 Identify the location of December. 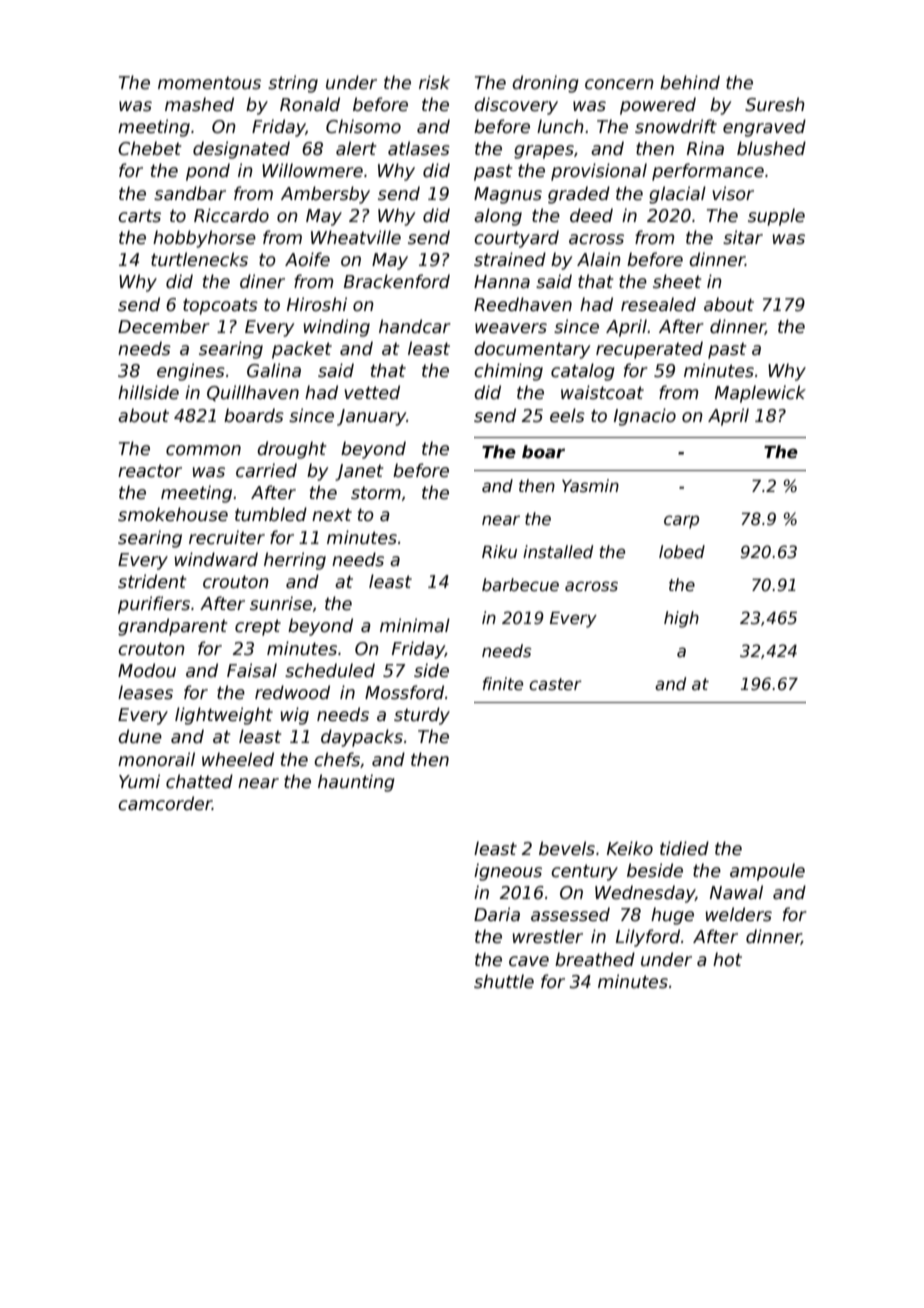
(164, 326).
